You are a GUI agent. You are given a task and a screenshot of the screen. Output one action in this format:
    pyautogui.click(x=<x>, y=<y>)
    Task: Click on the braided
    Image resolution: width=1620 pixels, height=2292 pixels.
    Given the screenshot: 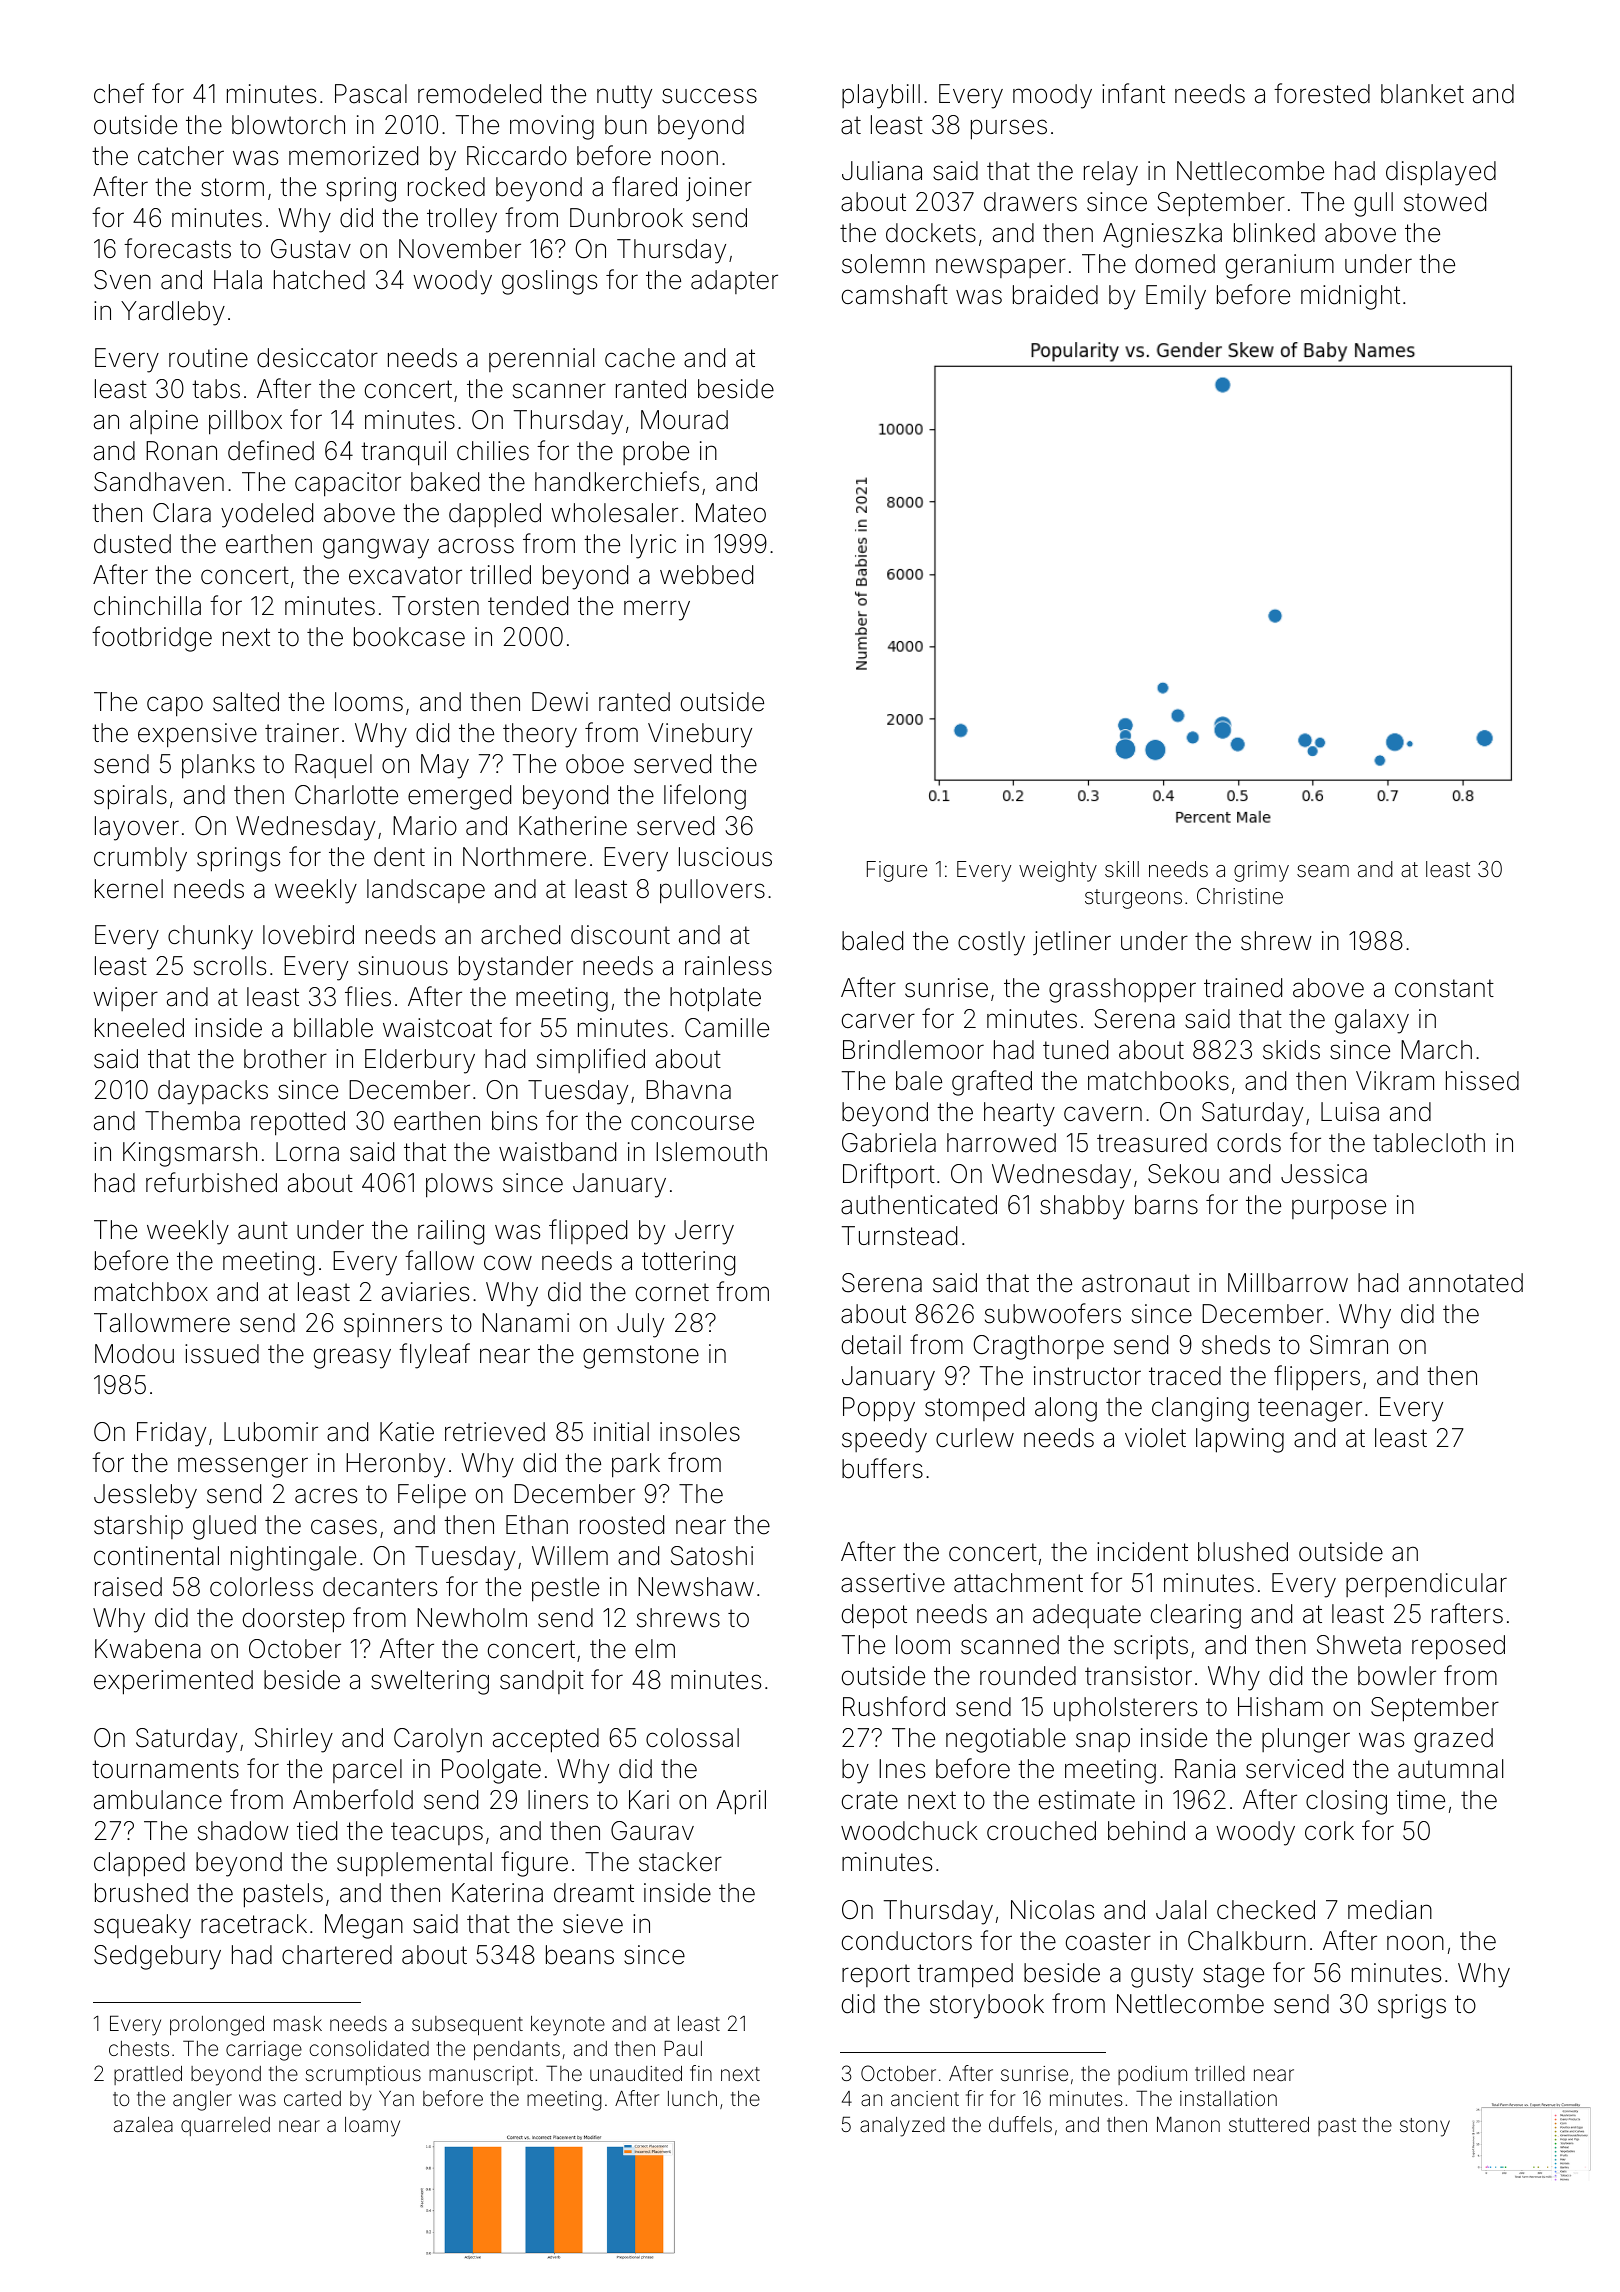 What is the action you would take?
    pyautogui.click(x=1055, y=295)
